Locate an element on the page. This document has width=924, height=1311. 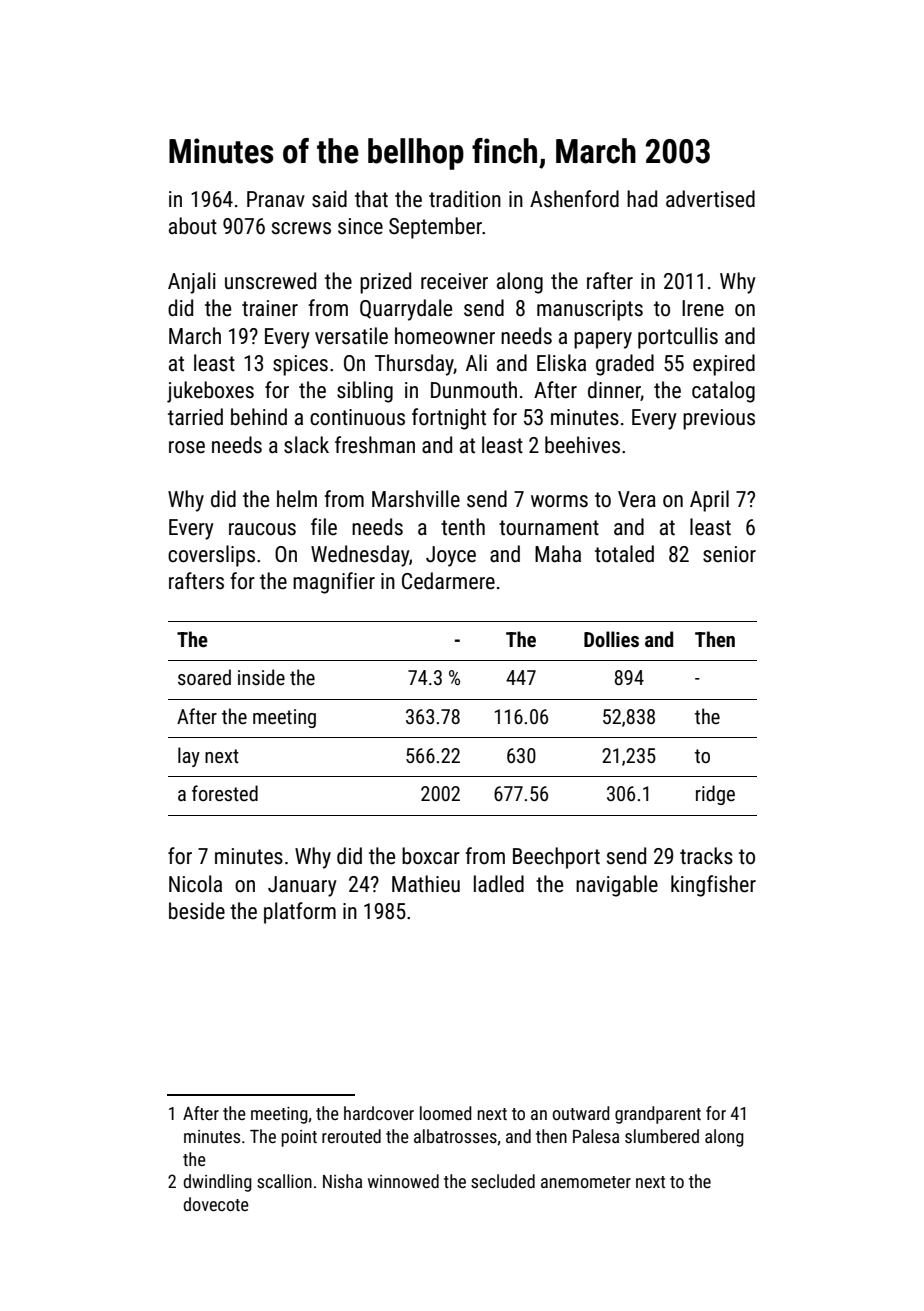
prized is located at coordinates (385, 283).
